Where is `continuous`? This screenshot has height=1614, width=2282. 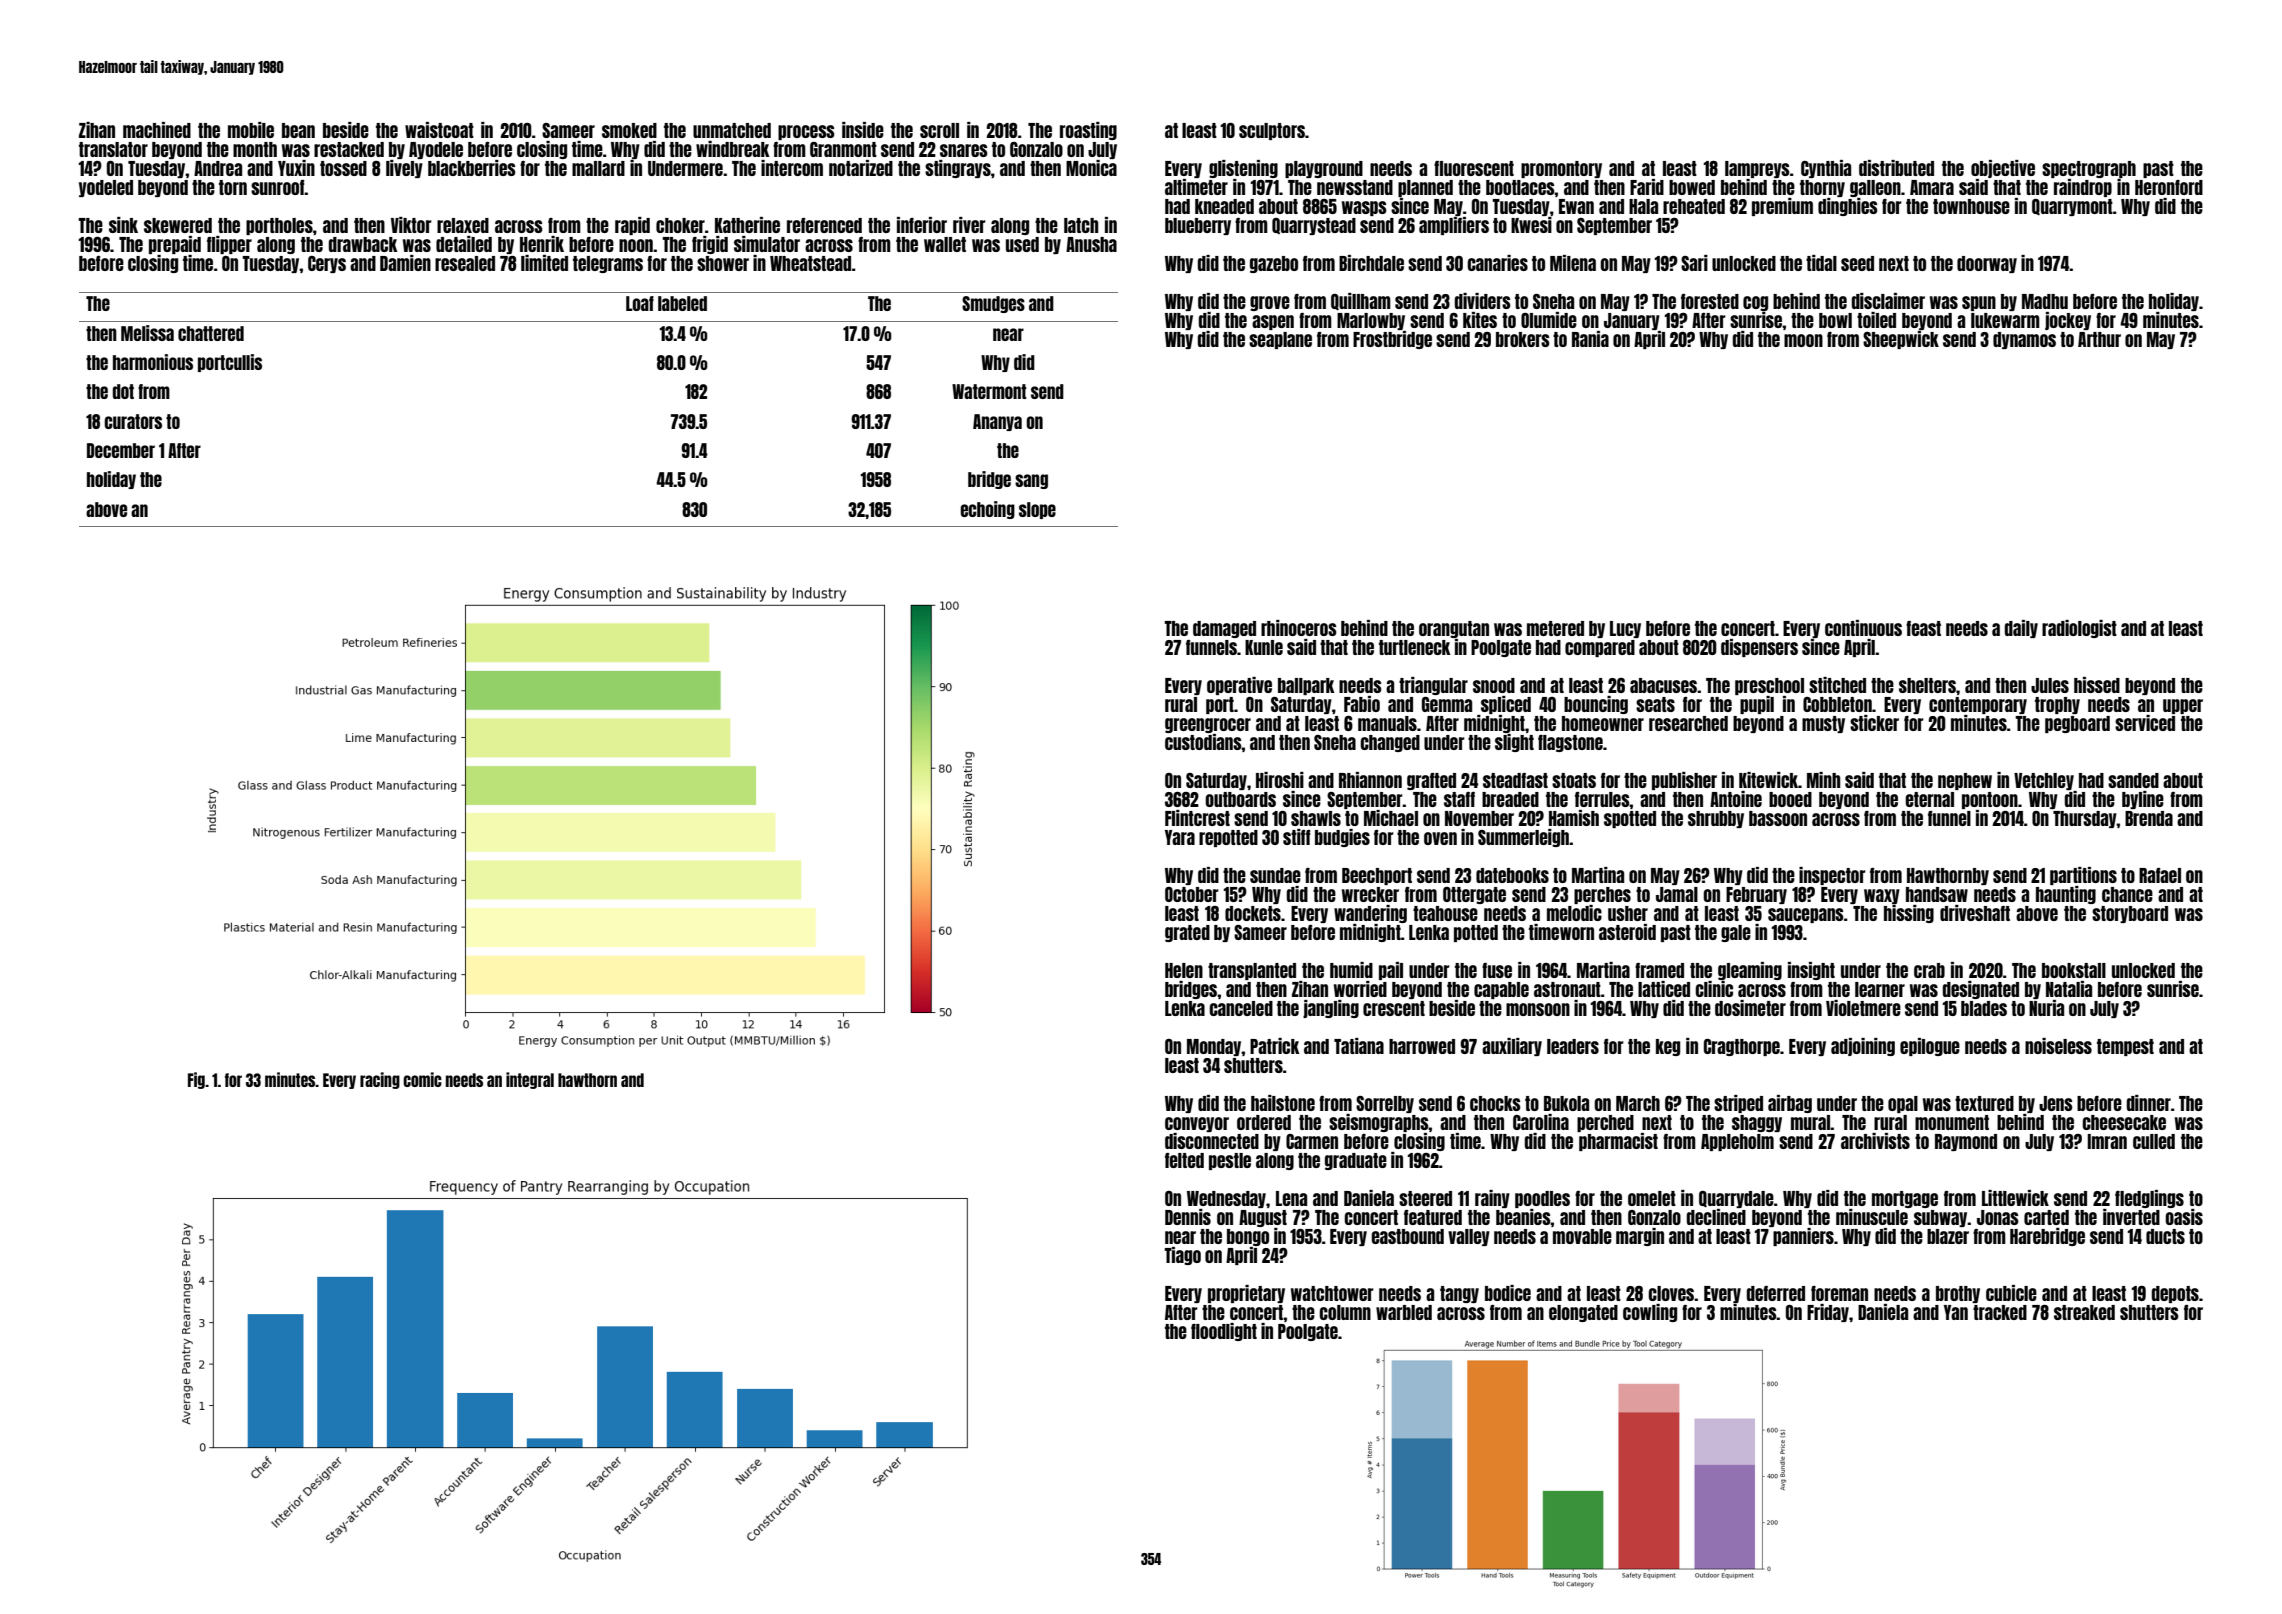
continuous is located at coordinates (1863, 628).
